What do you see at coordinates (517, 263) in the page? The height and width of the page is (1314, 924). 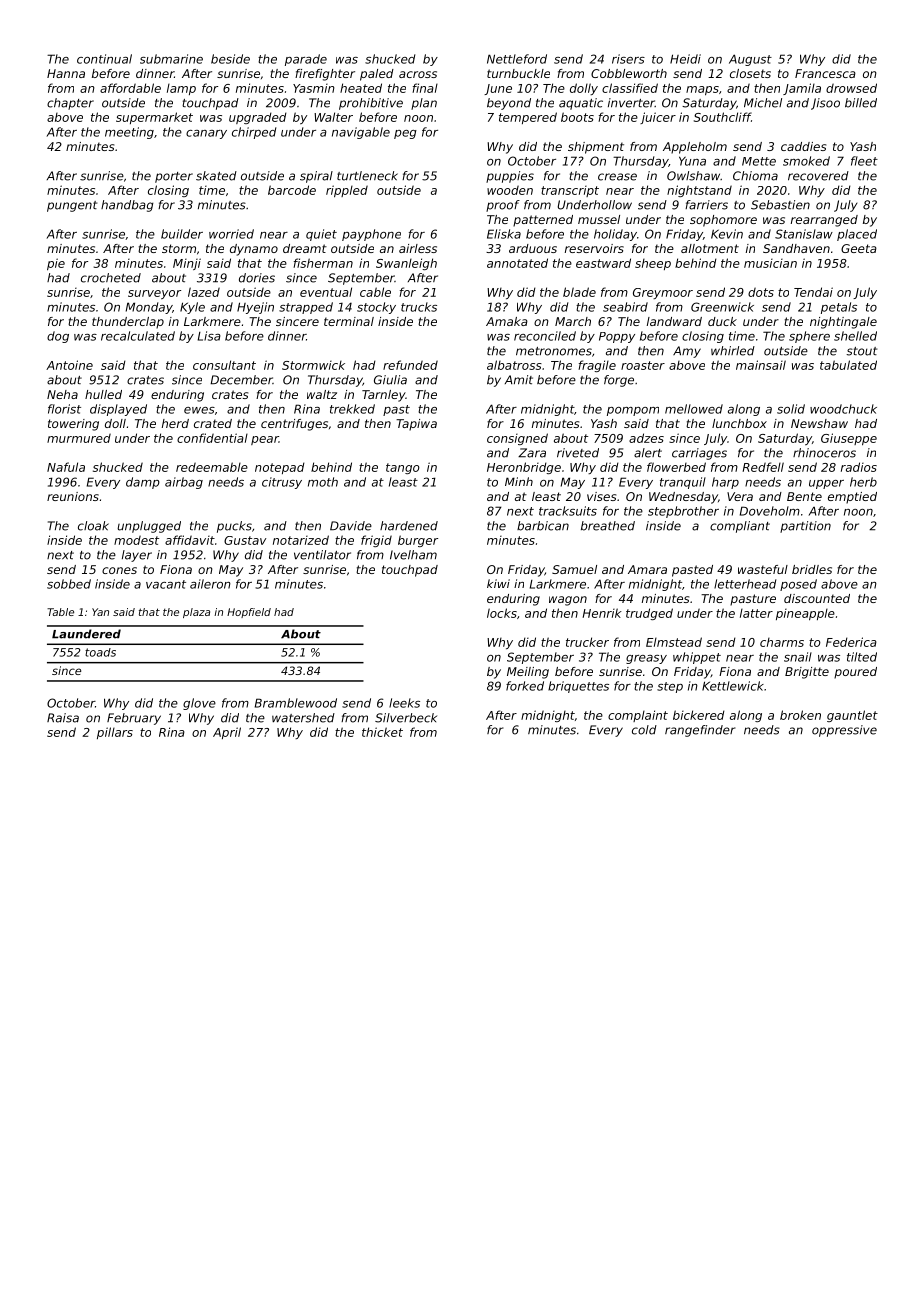 I see `annotated` at bounding box center [517, 263].
